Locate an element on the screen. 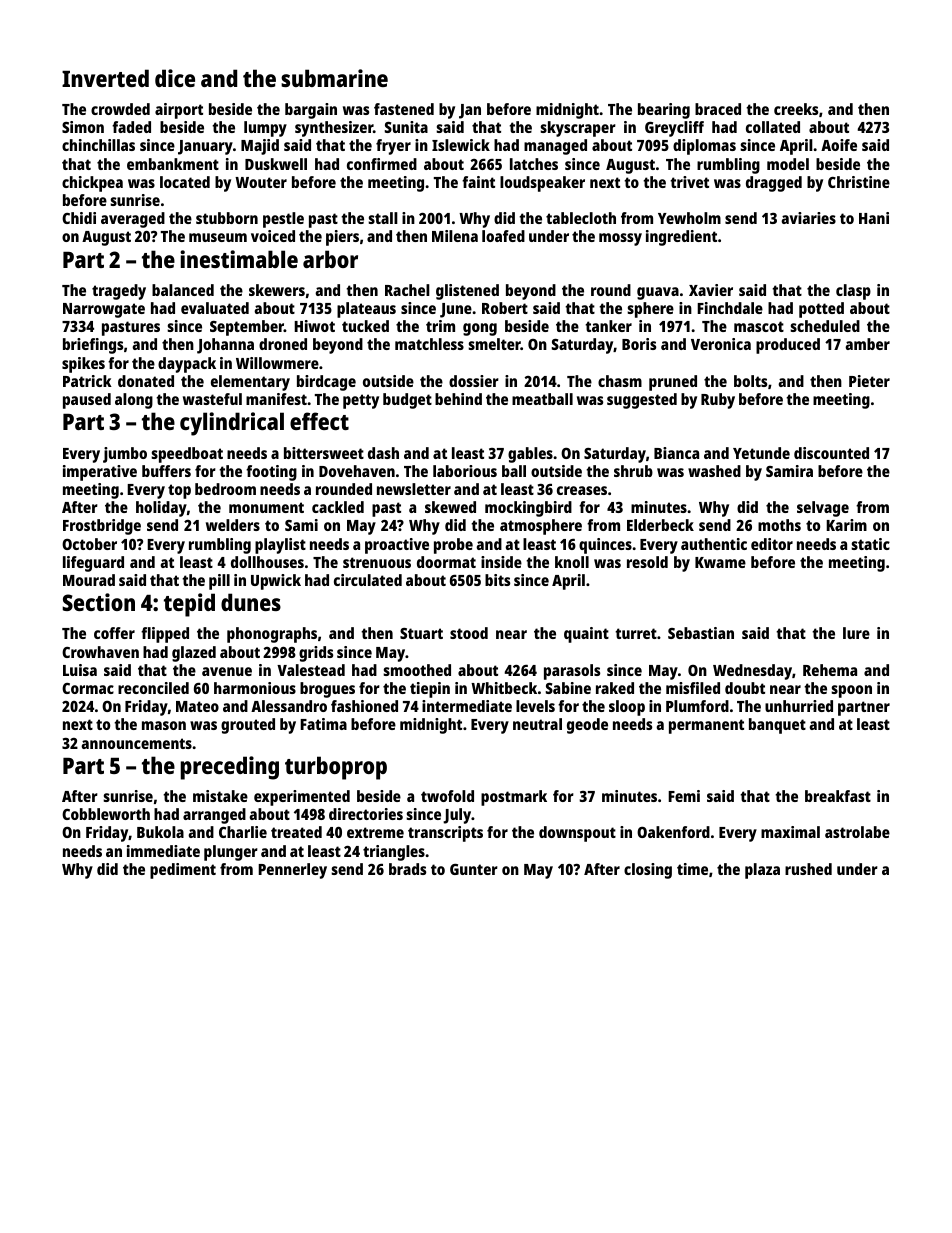 The width and height of the screenshot is (952, 1233). pediment is located at coordinates (183, 871).
